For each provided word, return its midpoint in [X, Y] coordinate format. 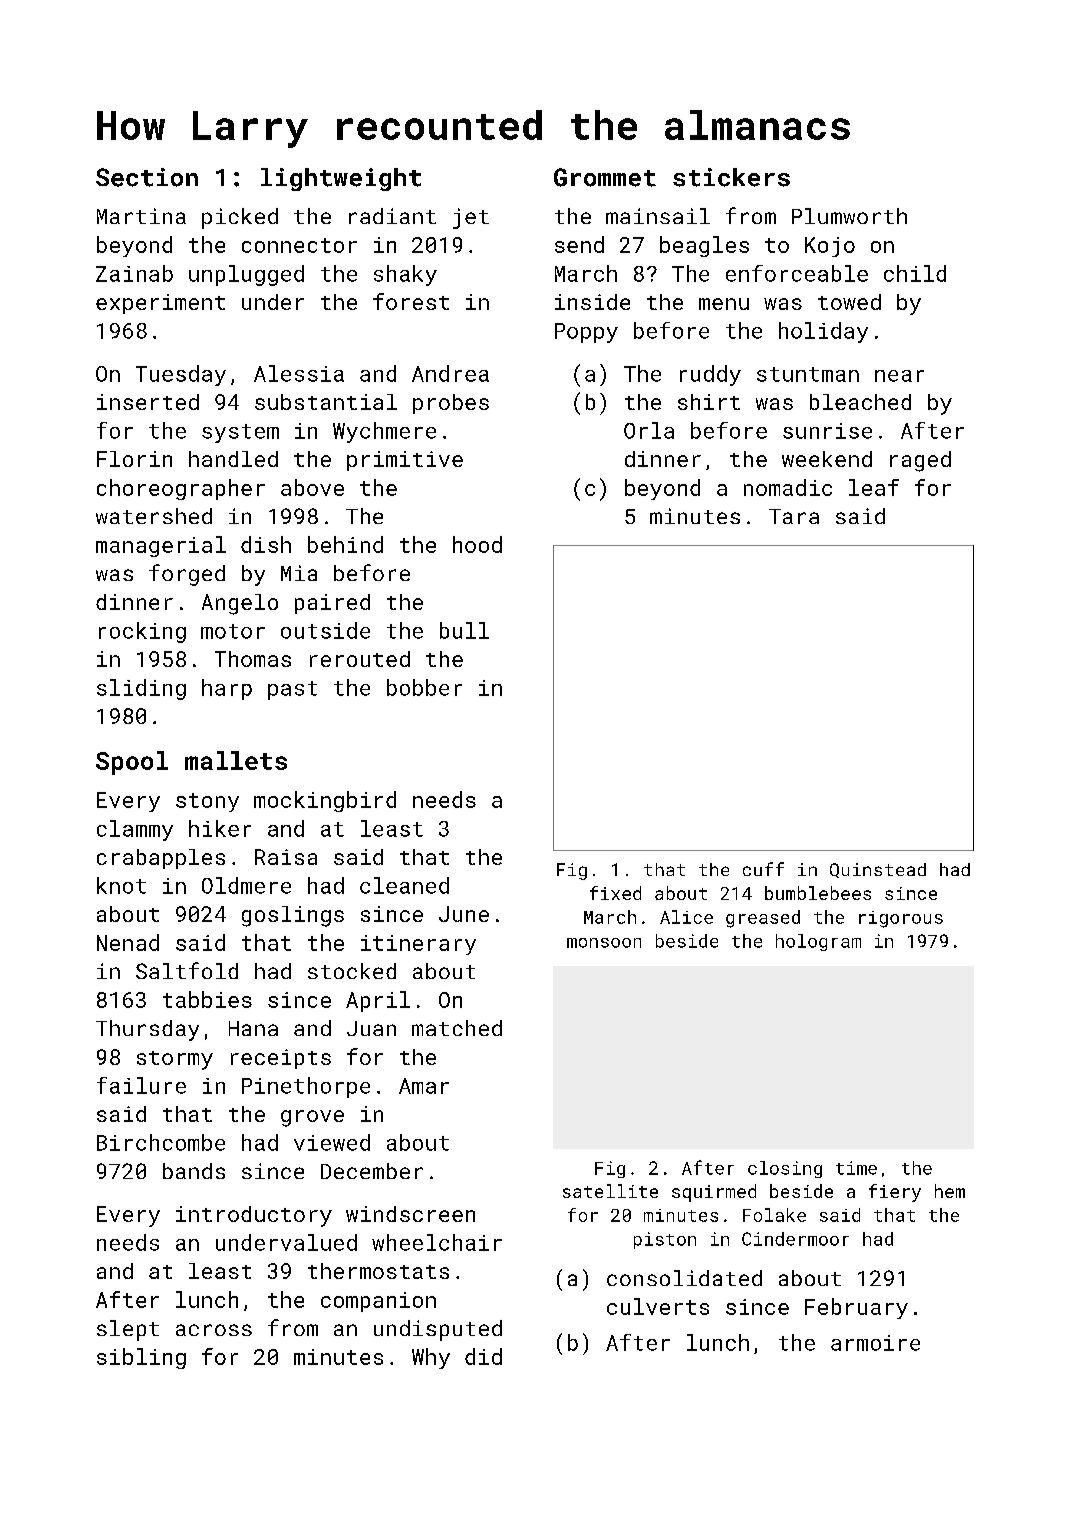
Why [431, 1358]
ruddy [710, 375]
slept [128, 1330]
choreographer [181, 489]
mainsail [658, 216]
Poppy [586, 333]
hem [950, 1191]
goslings [293, 916]
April [378, 1001]
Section [147, 177]
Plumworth [849, 216]
